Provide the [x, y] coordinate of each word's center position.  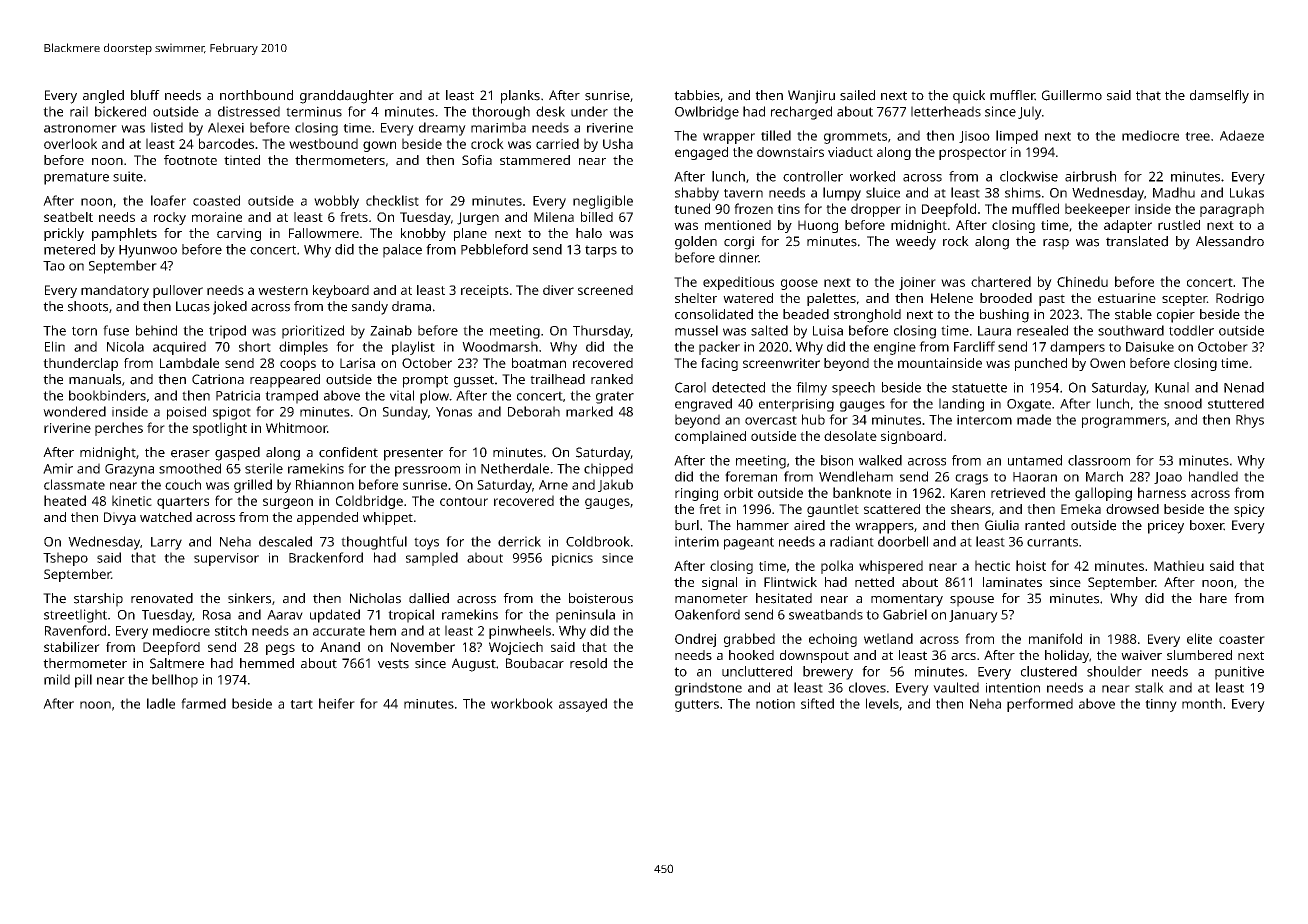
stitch [231, 630]
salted [769, 330]
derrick [519, 541]
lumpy [842, 194]
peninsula [585, 616]
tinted [242, 160]
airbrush [1090, 176]
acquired [179, 348]
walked [880, 460]
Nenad [1244, 387]
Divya [120, 518]
